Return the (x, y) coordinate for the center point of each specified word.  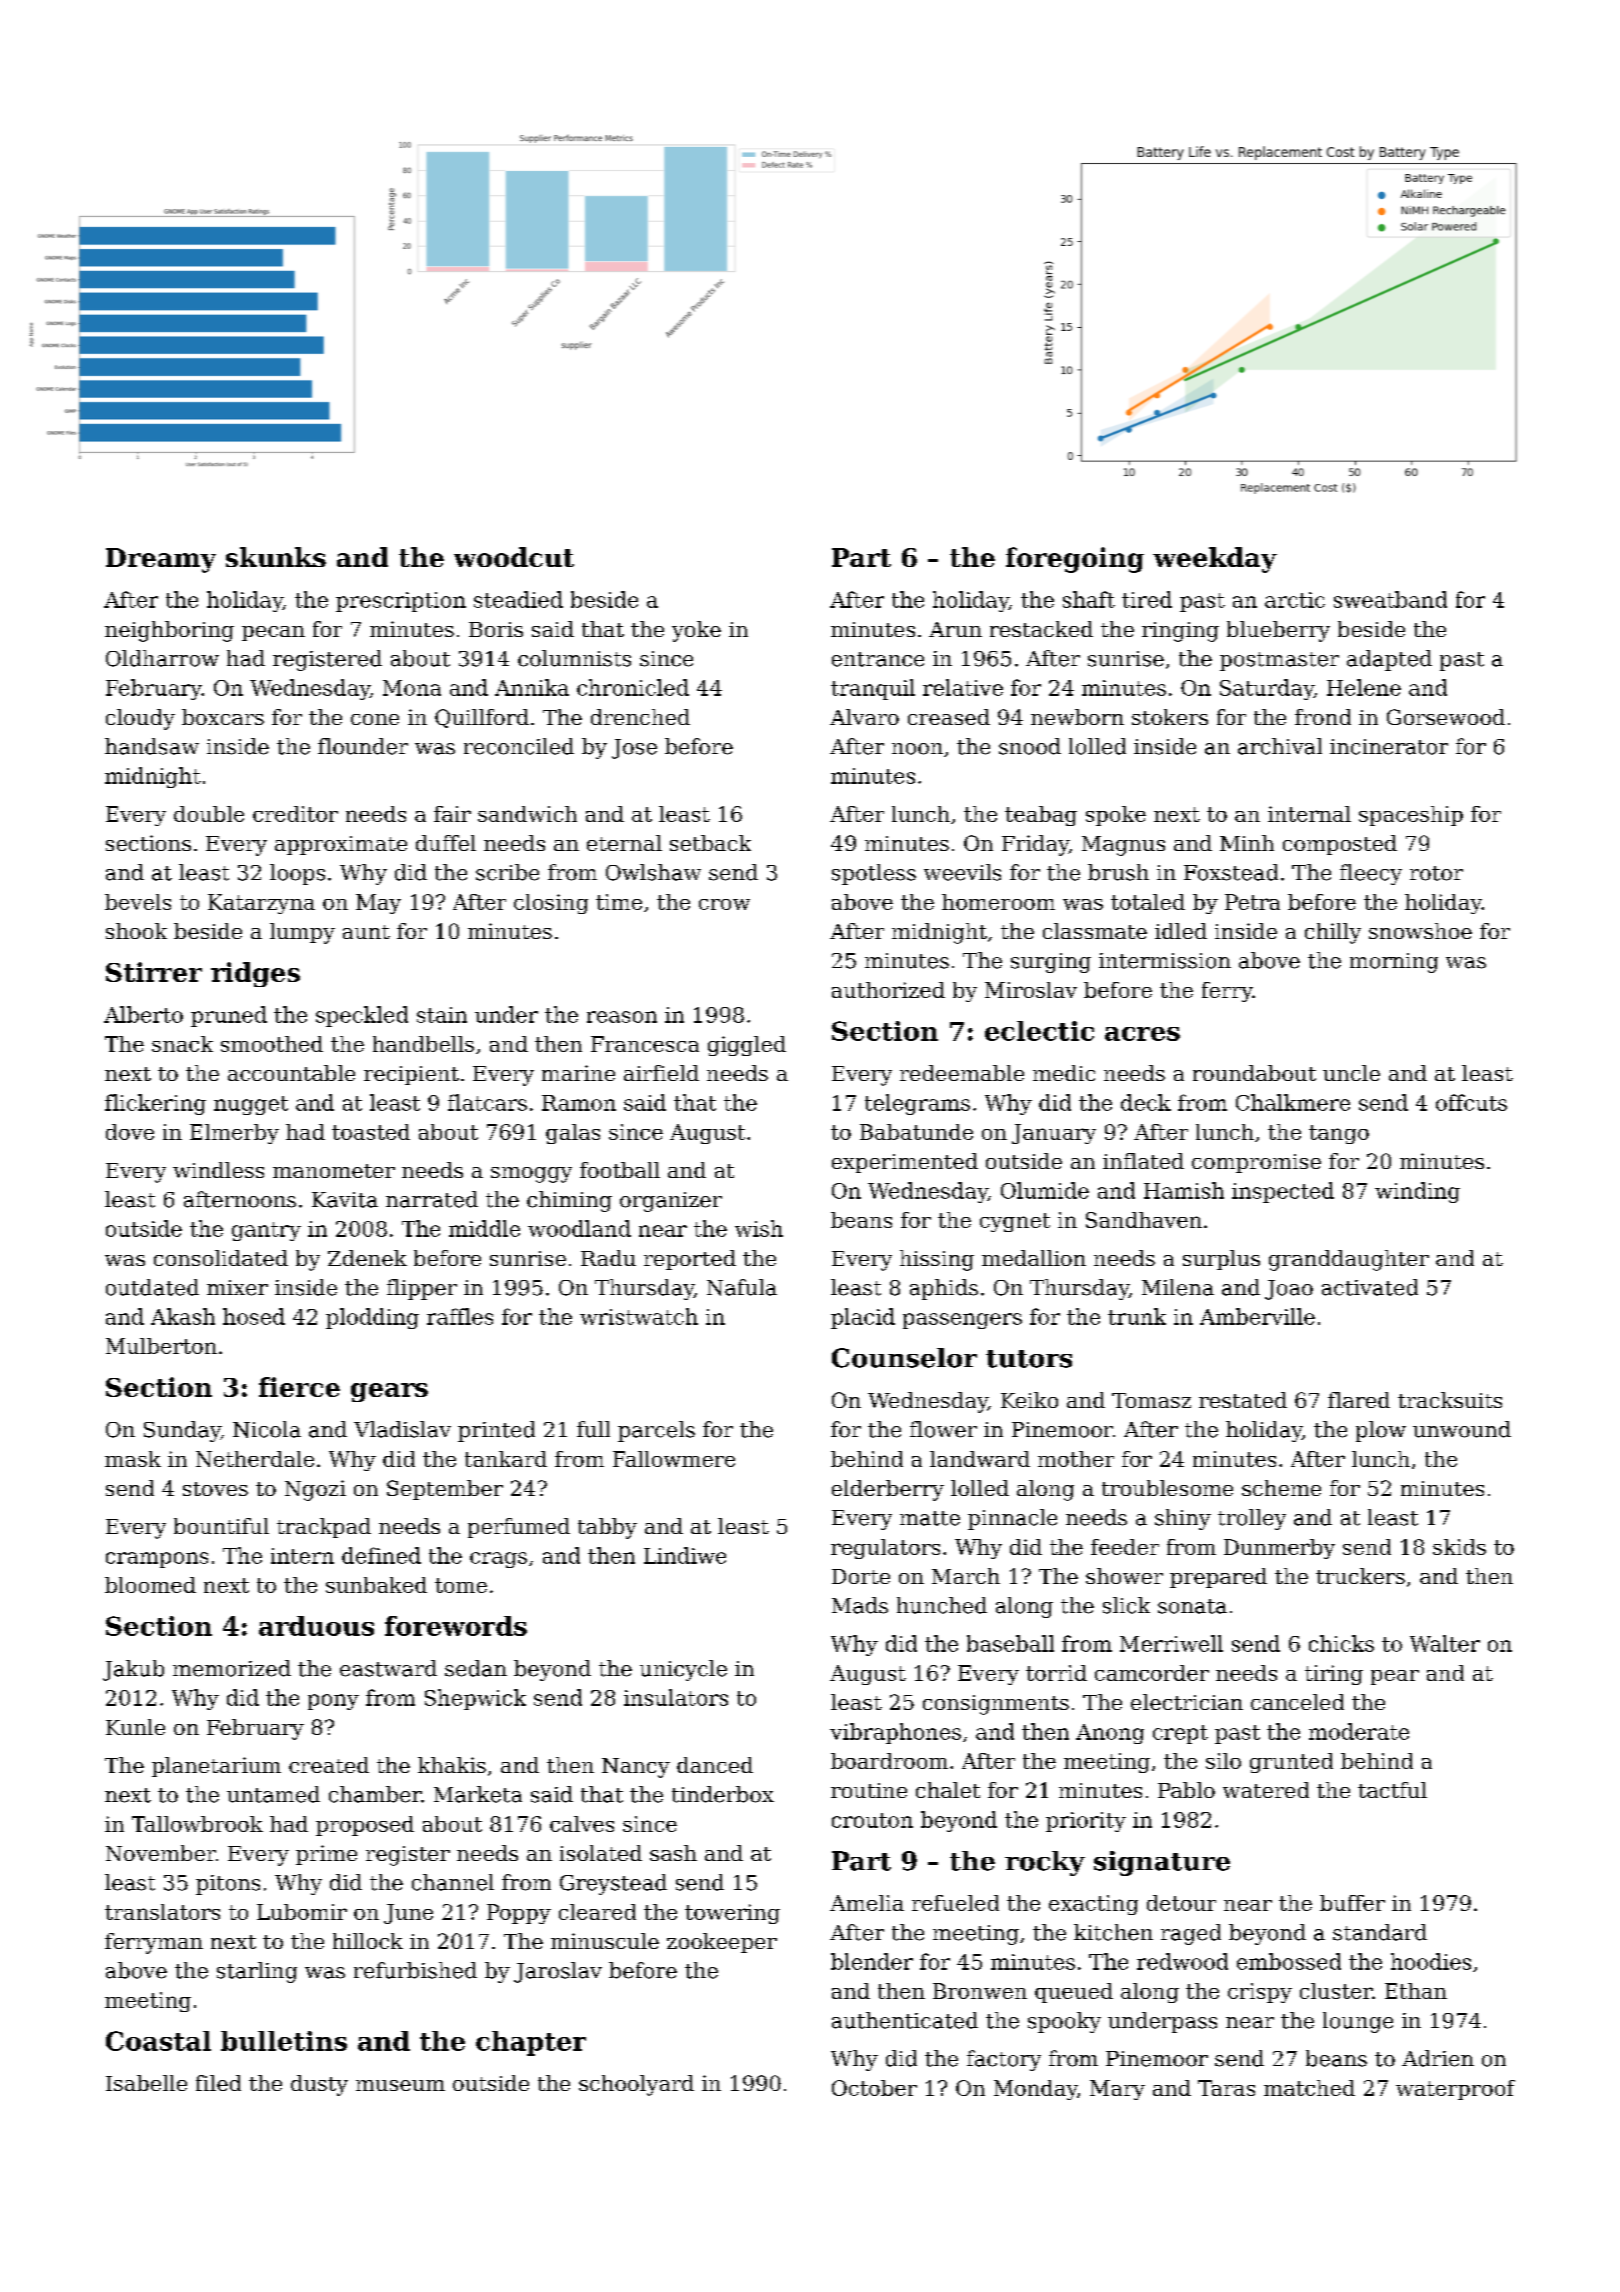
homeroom (998, 902)
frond (1323, 717)
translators (162, 1912)
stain (442, 1015)
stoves (215, 1489)
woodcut (514, 557)
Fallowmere (674, 1459)
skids (1459, 1547)
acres (1142, 1034)
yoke (696, 631)
